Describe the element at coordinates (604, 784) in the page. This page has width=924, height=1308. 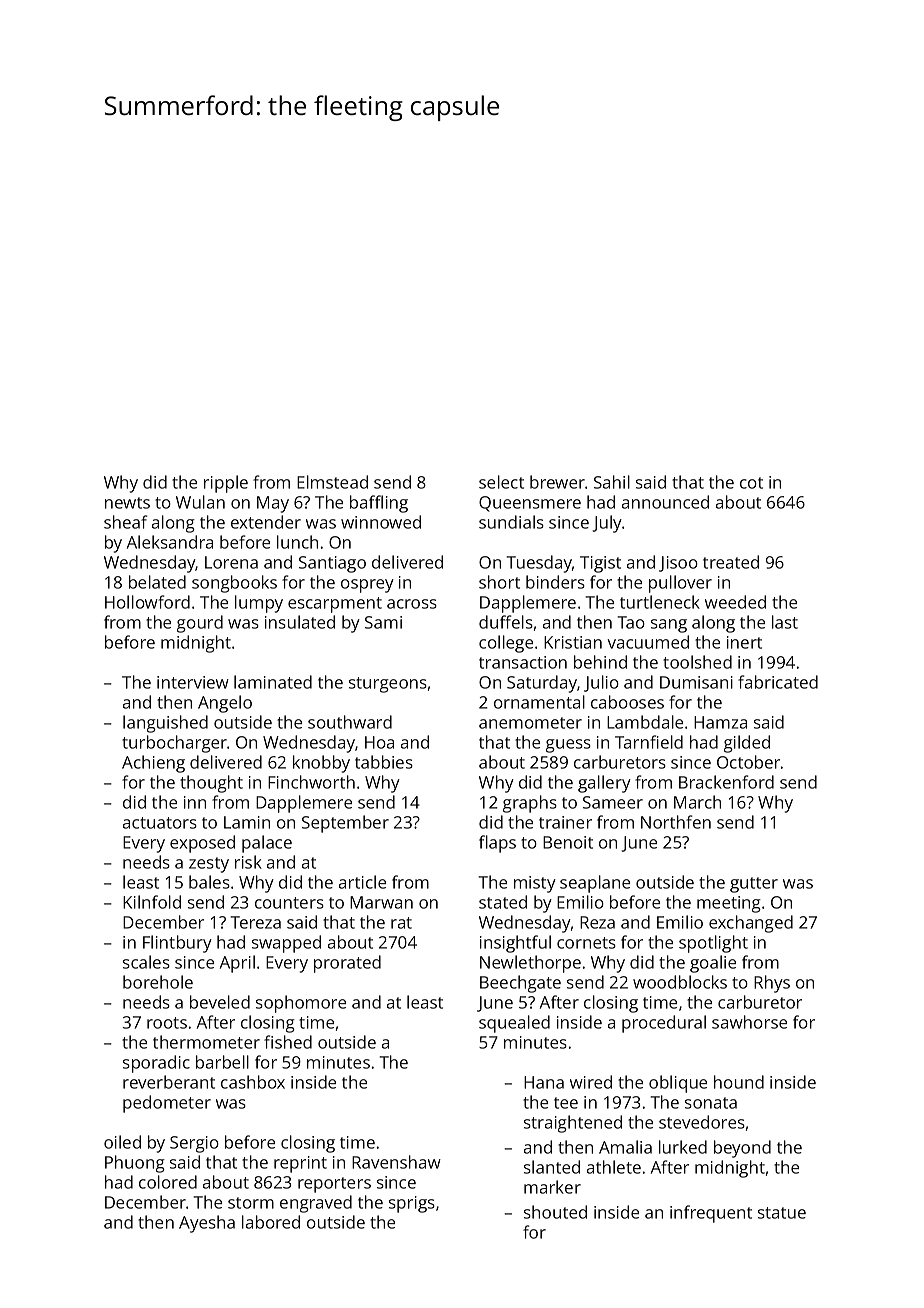
I see `gallery` at that location.
